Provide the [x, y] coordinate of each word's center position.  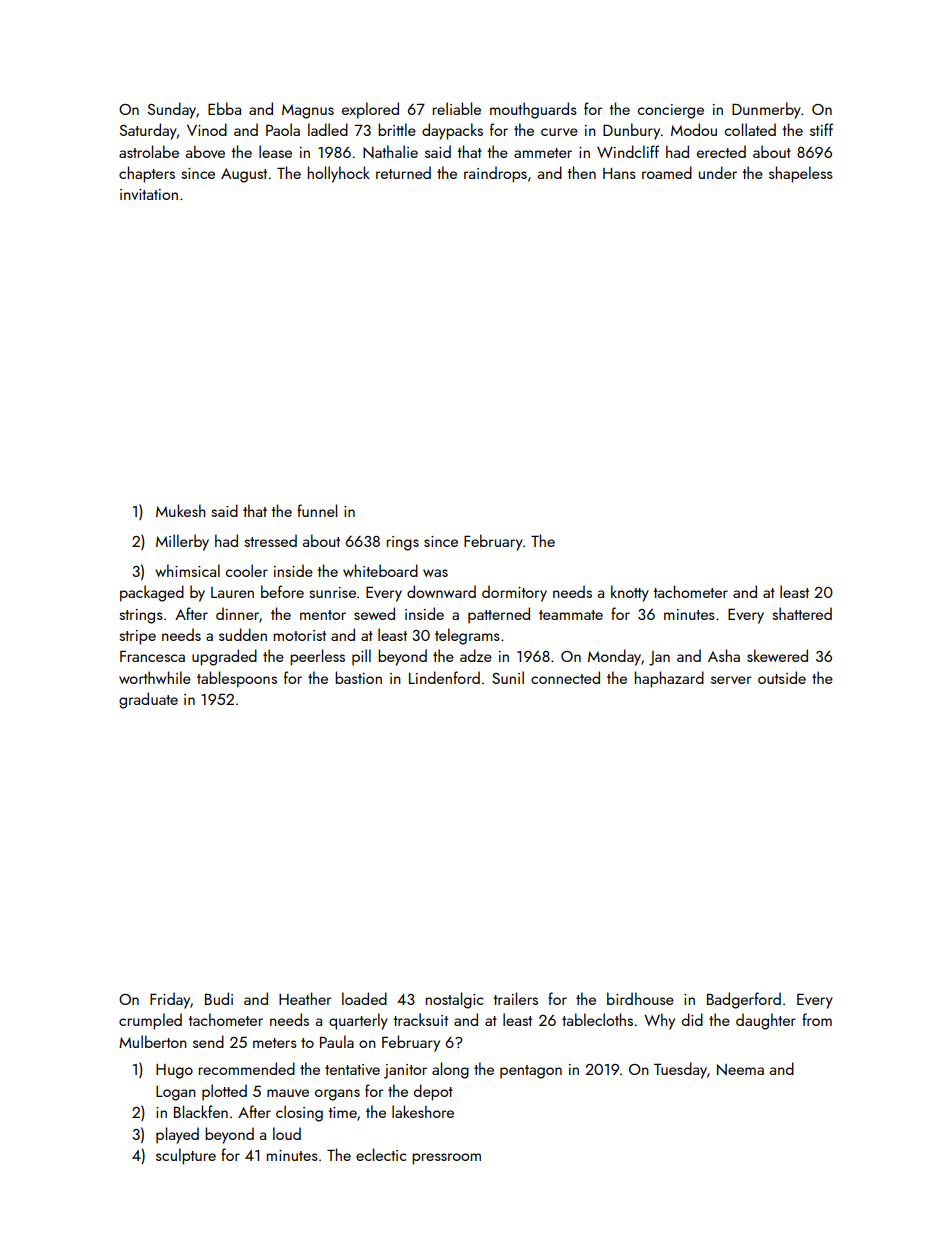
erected [721, 151]
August [244, 175]
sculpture [186, 1156]
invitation [149, 194]
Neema [740, 1070]
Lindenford [444, 677]
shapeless [801, 174]
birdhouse [640, 998]
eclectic [381, 1154]
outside [782, 677]
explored [370, 110]
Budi [219, 998]
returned [403, 172]
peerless [317, 657]
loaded [364, 998]
